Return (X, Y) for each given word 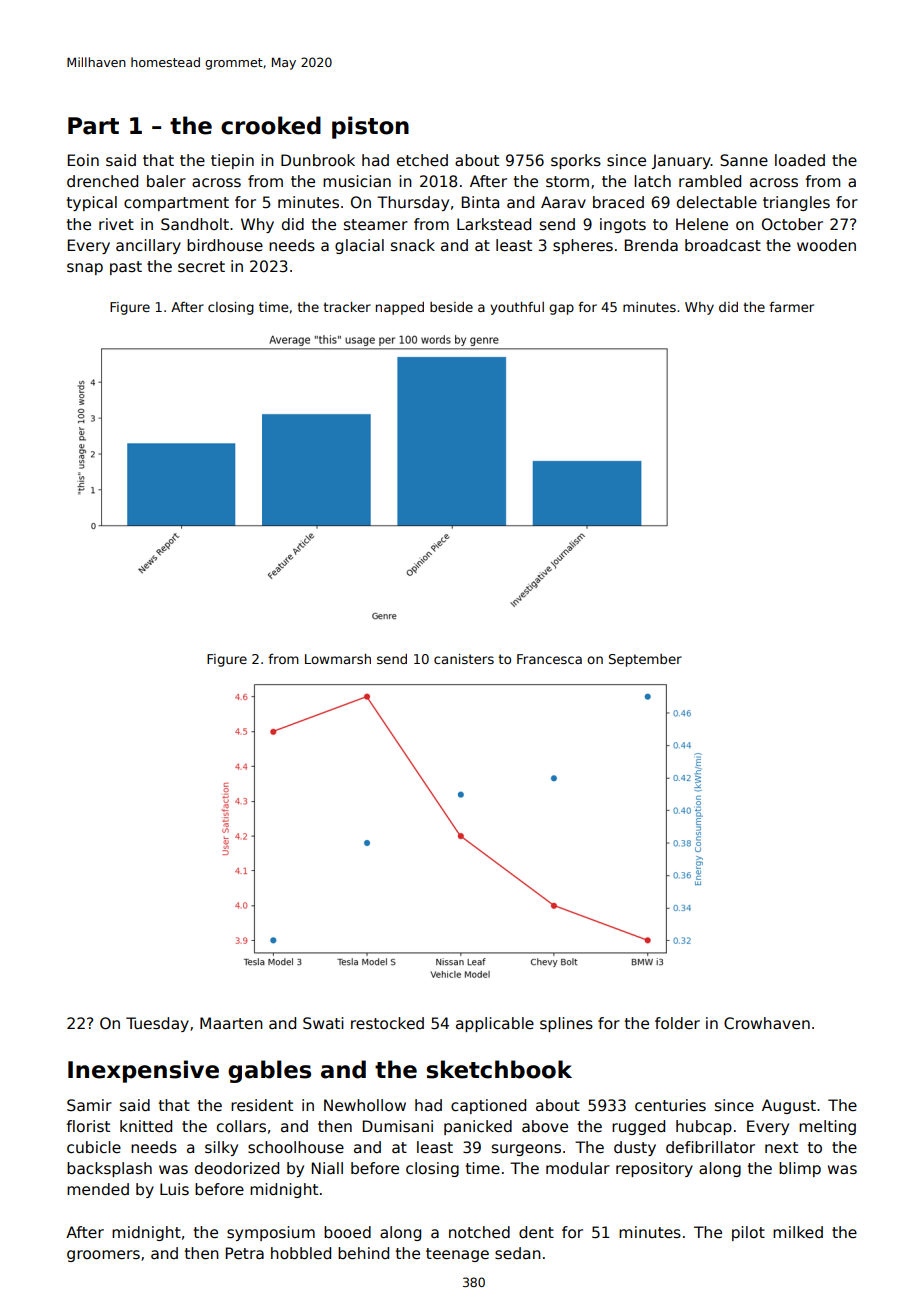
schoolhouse (296, 1147)
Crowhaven (767, 1023)
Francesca (549, 659)
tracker (347, 307)
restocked (387, 1023)
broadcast (723, 245)
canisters (464, 659)
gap (561, 309)
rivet (116, 224)
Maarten (231, 1023)
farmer (791, 306)
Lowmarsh (338, 659)
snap (85, 269)
